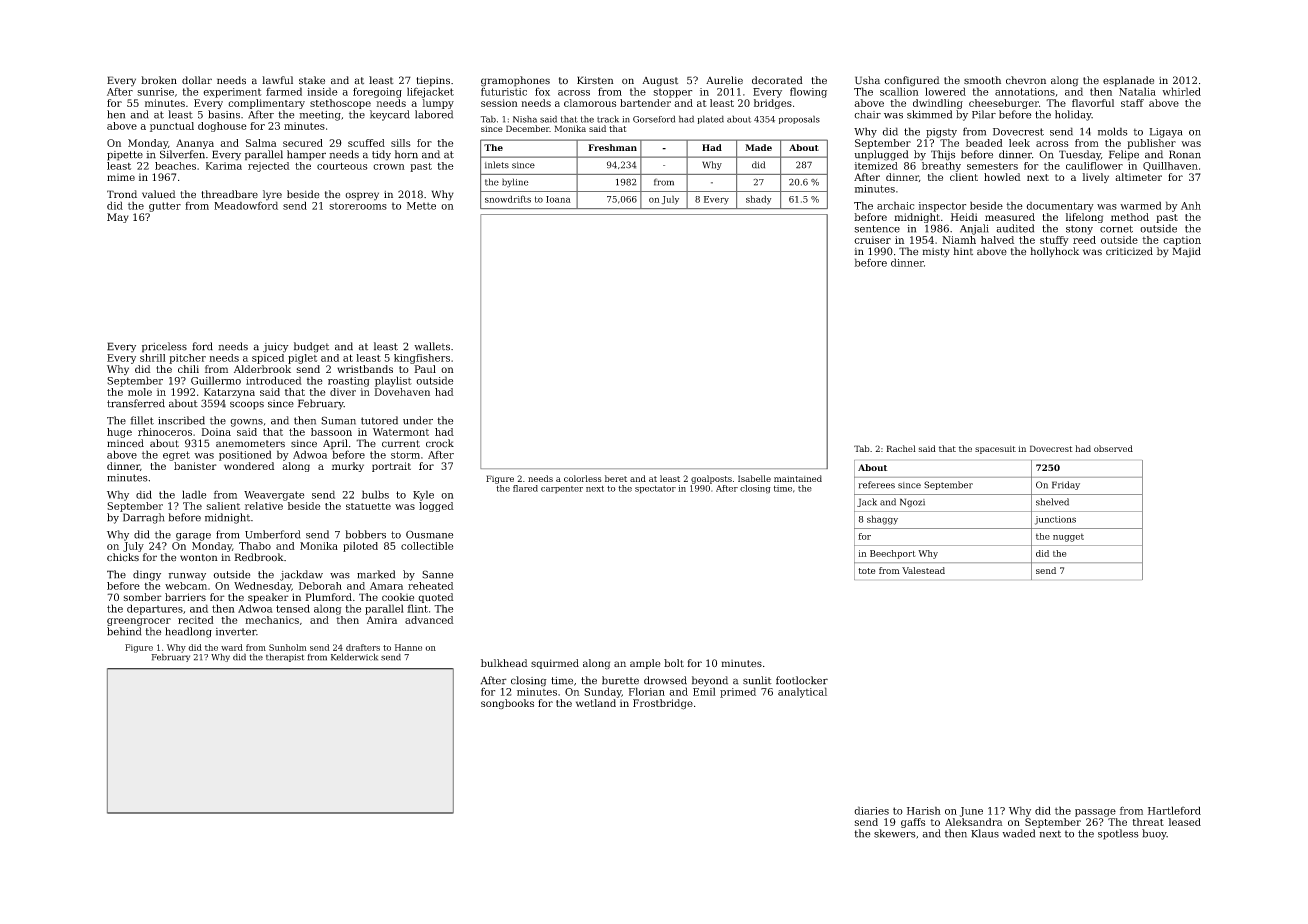  Describe the element at coordinates (555, 664) in the document. I see `squirmed` at that location.
